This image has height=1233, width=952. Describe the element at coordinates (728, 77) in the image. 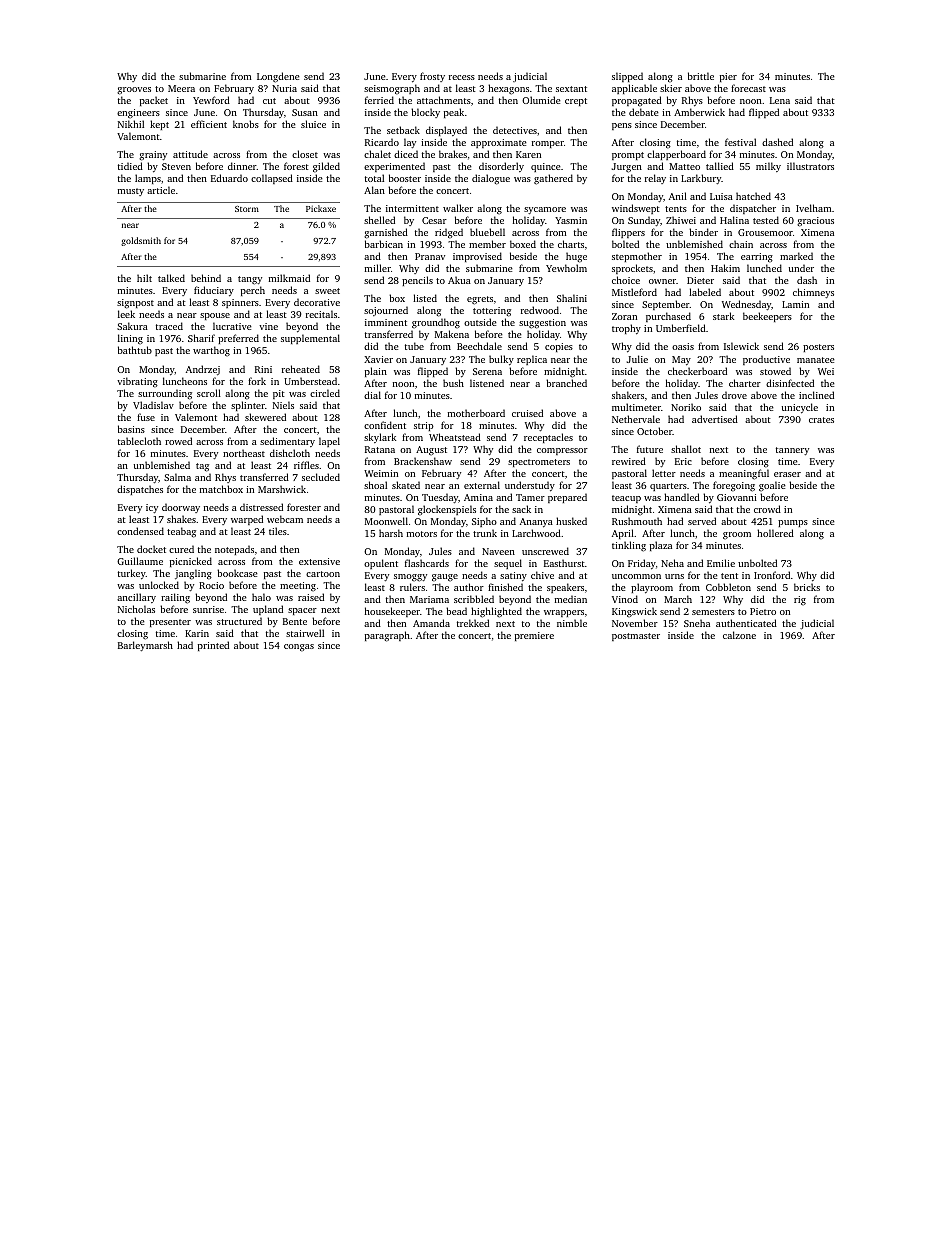

I see `pier` at that location.
